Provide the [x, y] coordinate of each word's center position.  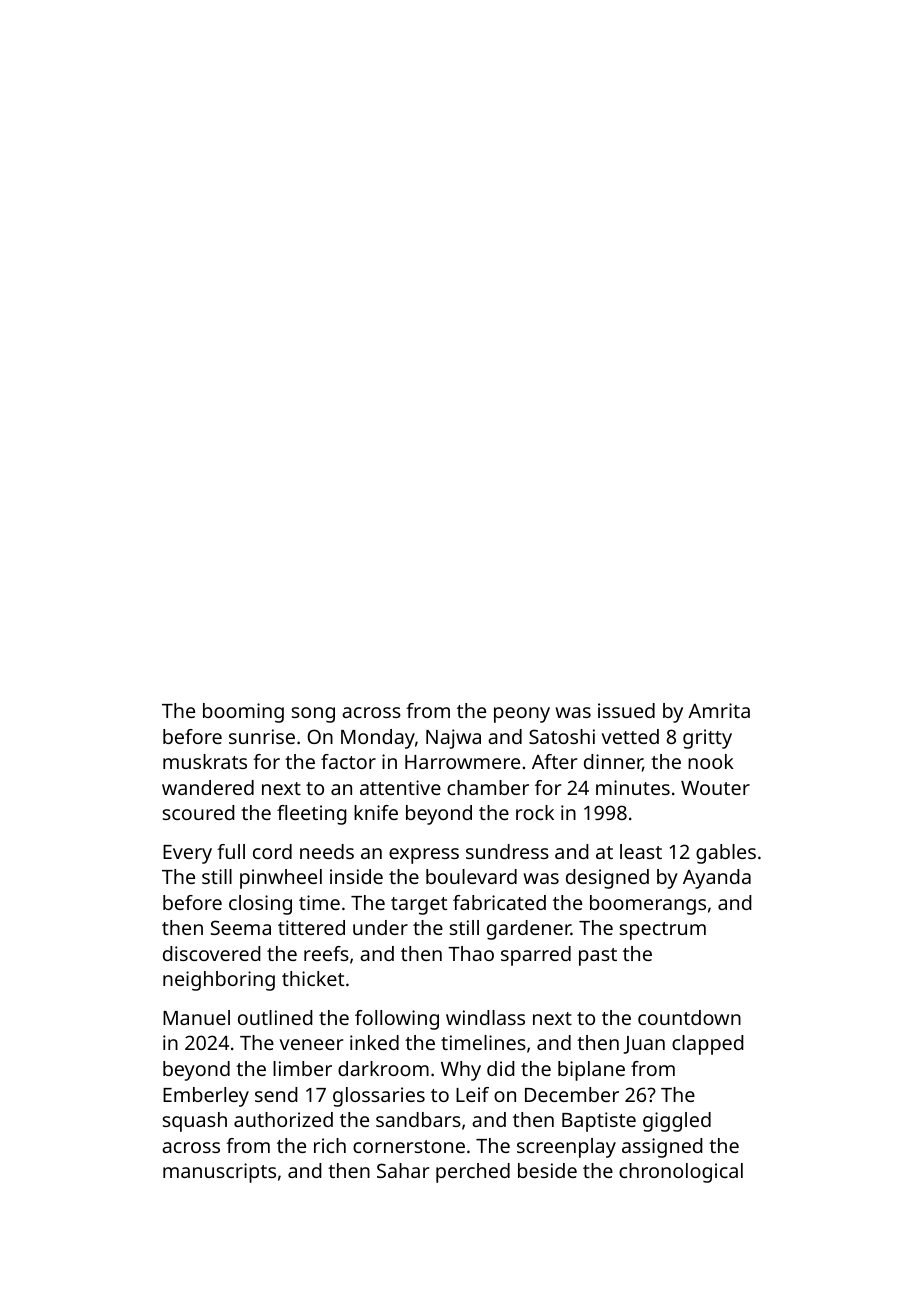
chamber [488, 787]
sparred [536, 956]
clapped [708, 1045]
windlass [485, 1017]
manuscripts [219, 1173]
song [313, 715]
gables [726, 854]
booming [243, 713]
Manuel [196, 1017]
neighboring [219, 981]
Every [187, 854]
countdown [689, 1017]
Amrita [719, 710]
